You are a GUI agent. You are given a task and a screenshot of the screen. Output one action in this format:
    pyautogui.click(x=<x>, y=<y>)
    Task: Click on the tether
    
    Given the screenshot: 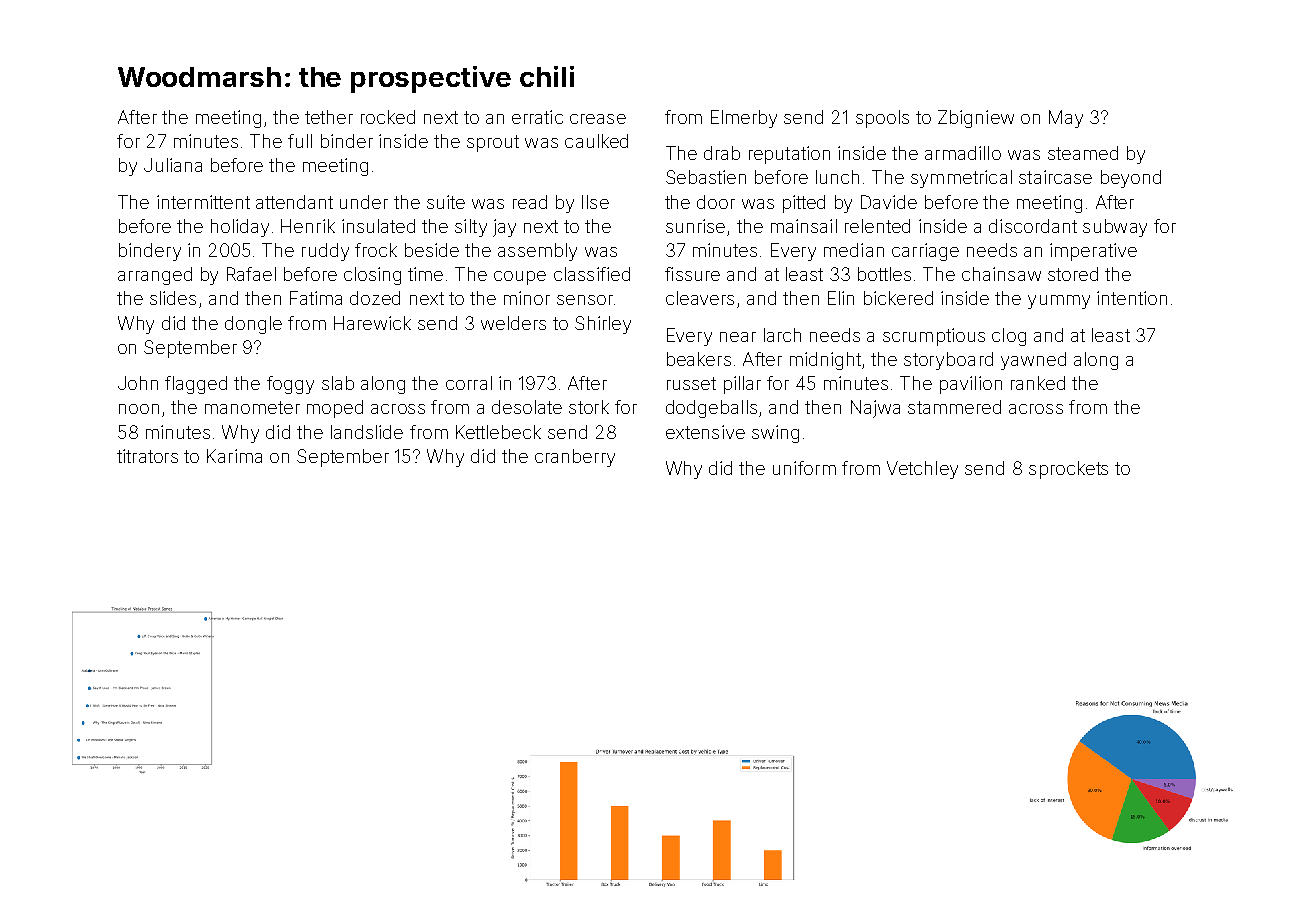 What is the action you would take?
    pyautogui.click(x=329, y=117)
